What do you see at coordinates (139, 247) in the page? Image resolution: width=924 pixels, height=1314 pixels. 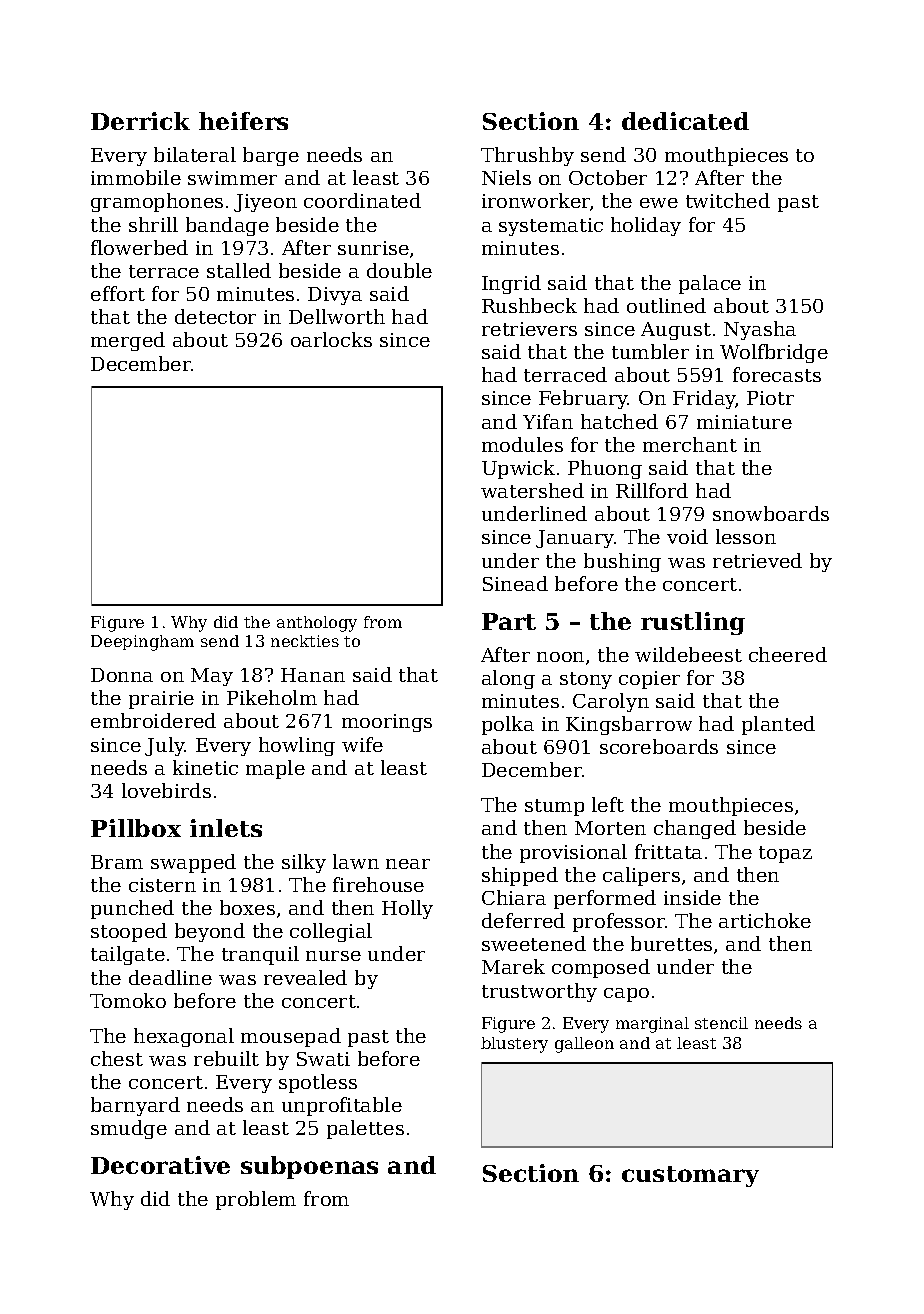 I see `flowerbed` at bounding box center [139, 247].
